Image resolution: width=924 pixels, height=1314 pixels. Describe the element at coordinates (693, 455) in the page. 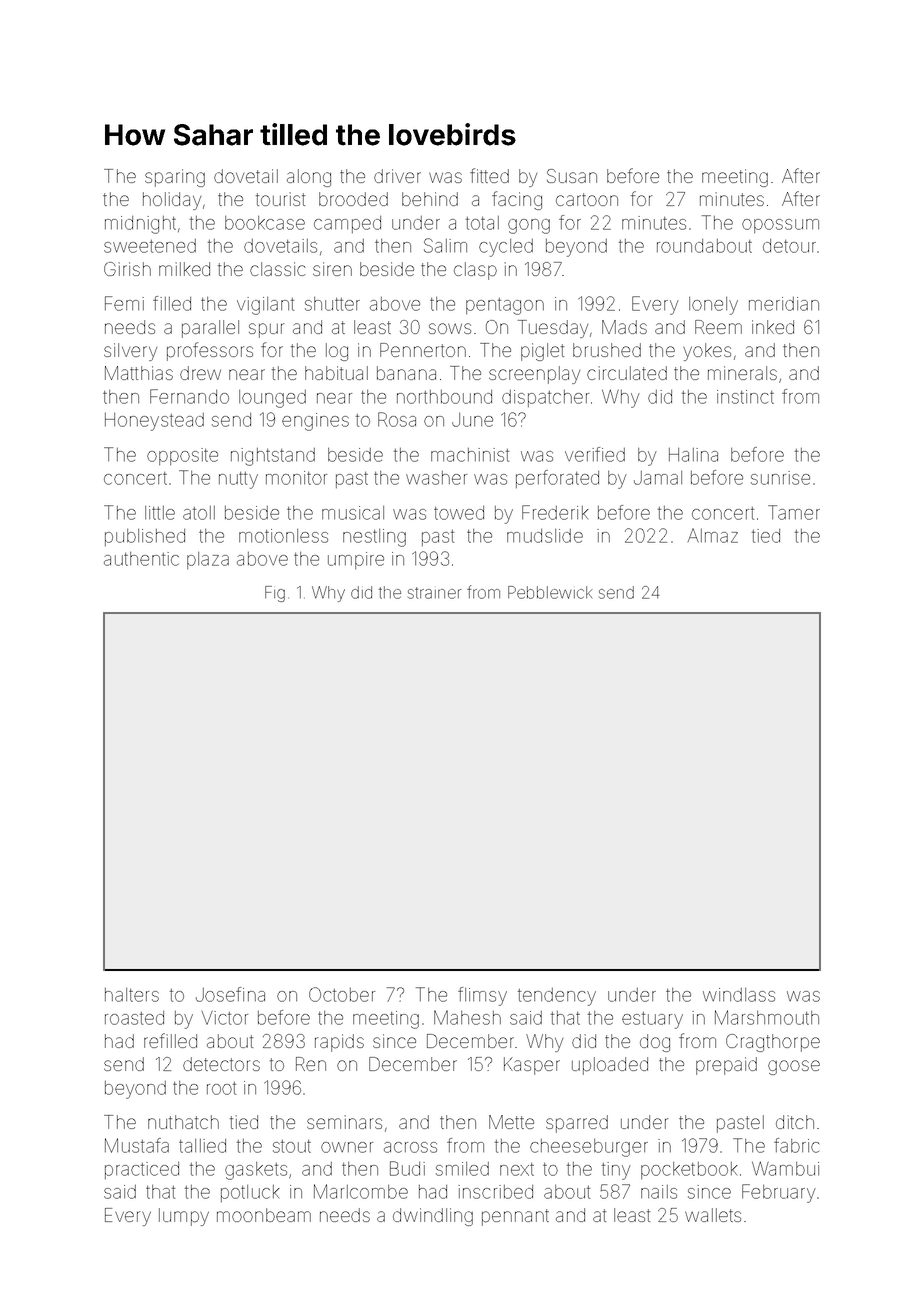

I see `Halina` at that location.
